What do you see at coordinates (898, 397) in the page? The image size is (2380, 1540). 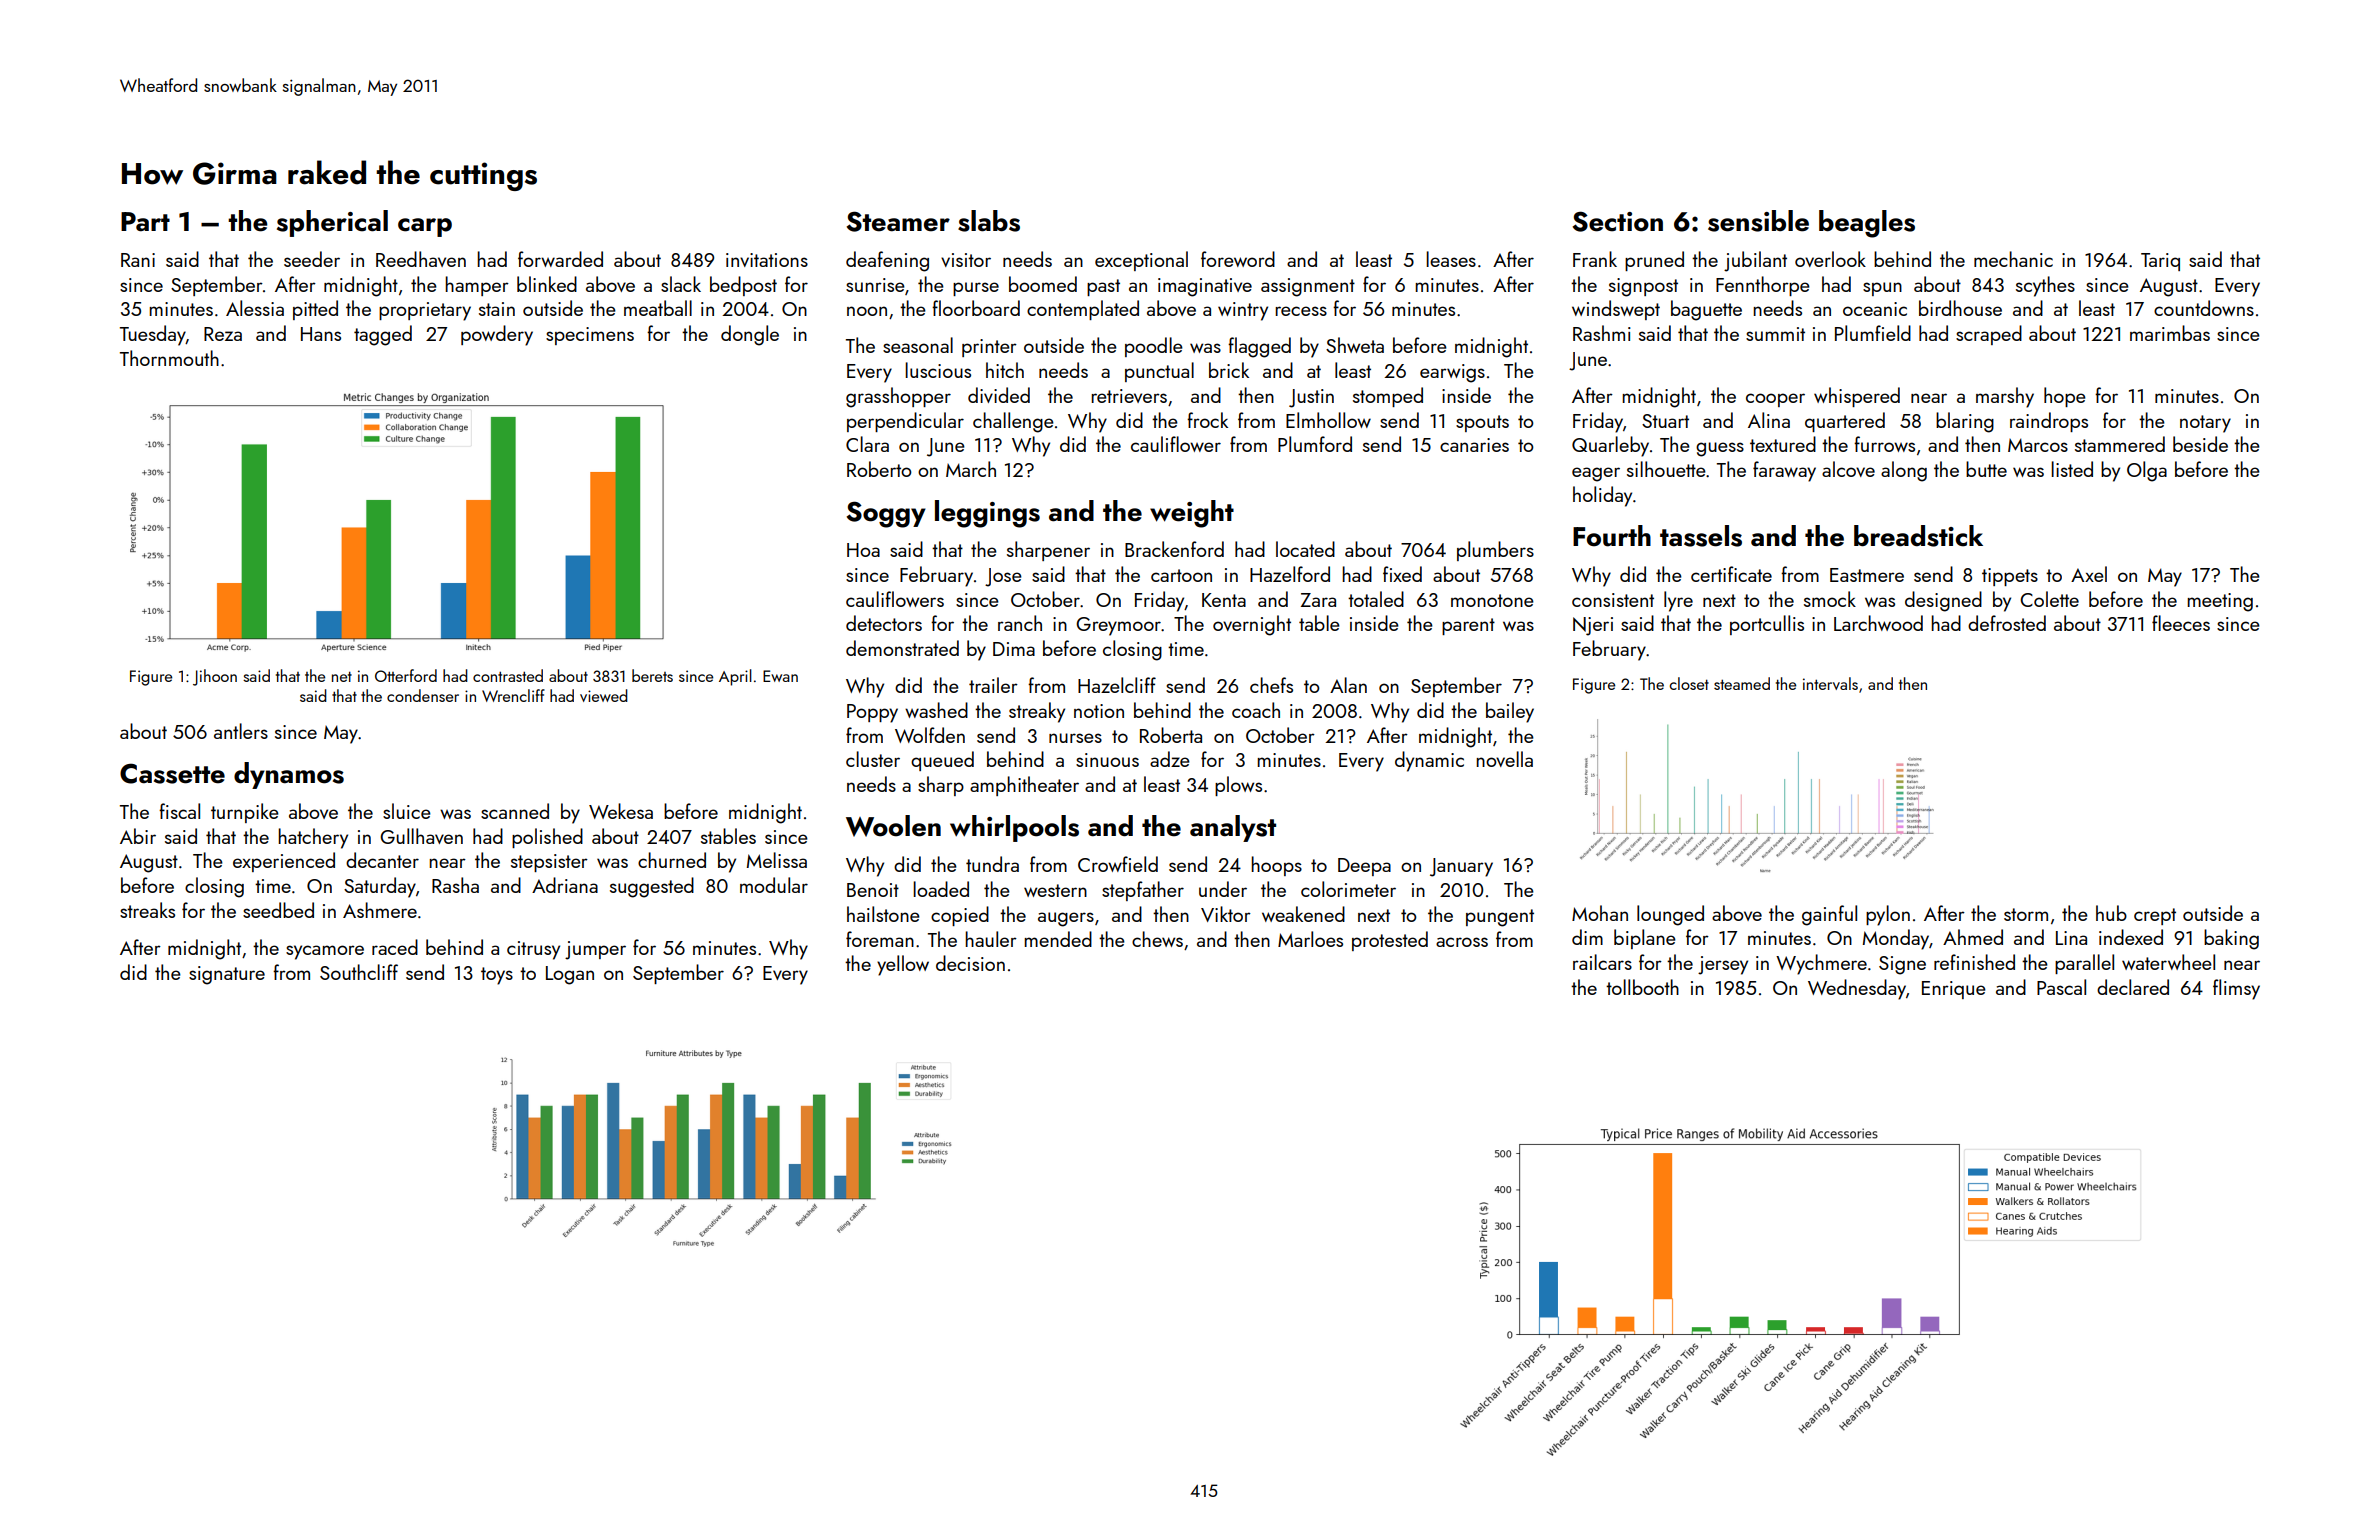 I see `grasshopper` at bounding box center [898, 397].
